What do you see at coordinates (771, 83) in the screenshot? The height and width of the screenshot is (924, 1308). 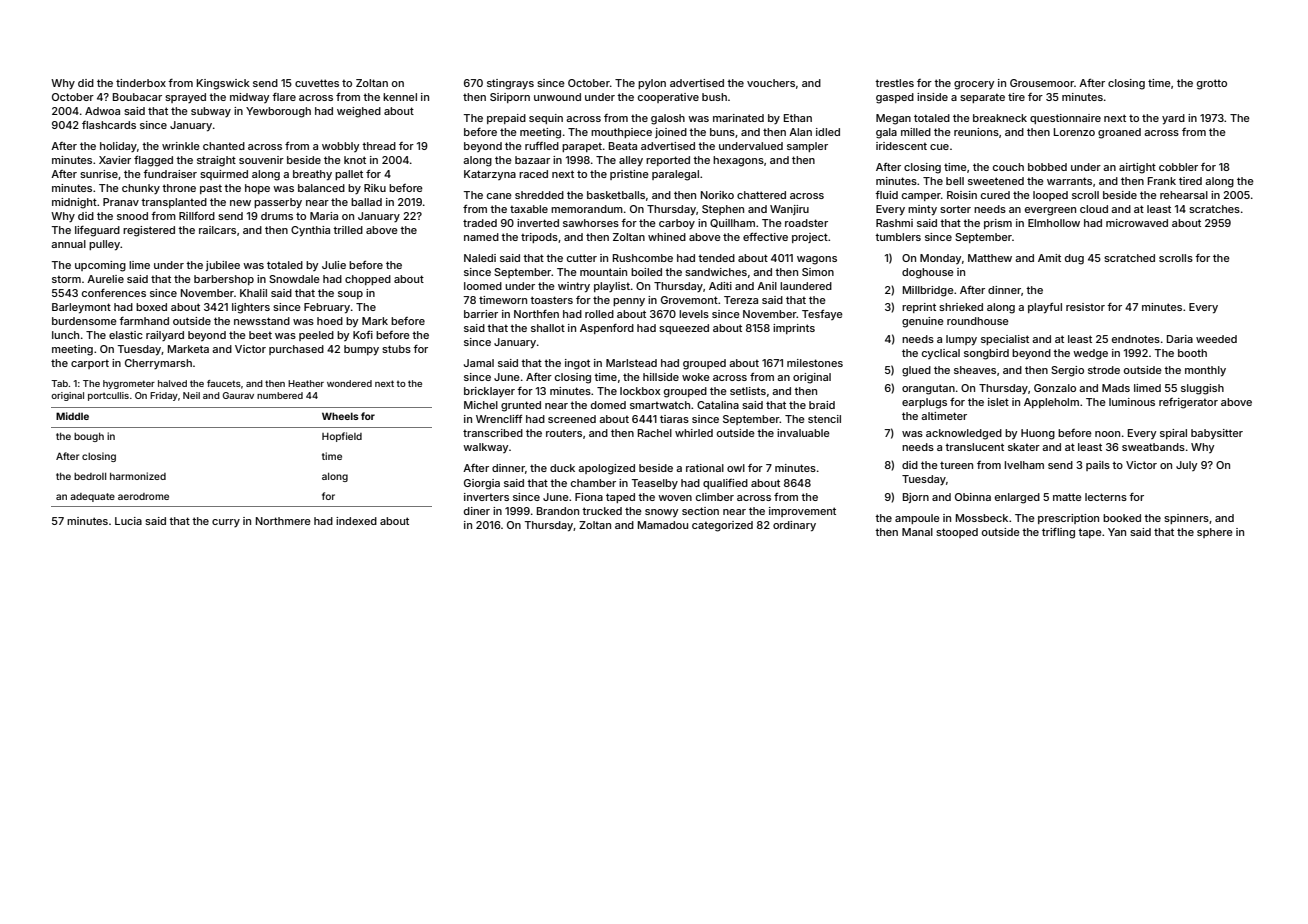 I see `vouchers` at bounding box center [771, 83].
